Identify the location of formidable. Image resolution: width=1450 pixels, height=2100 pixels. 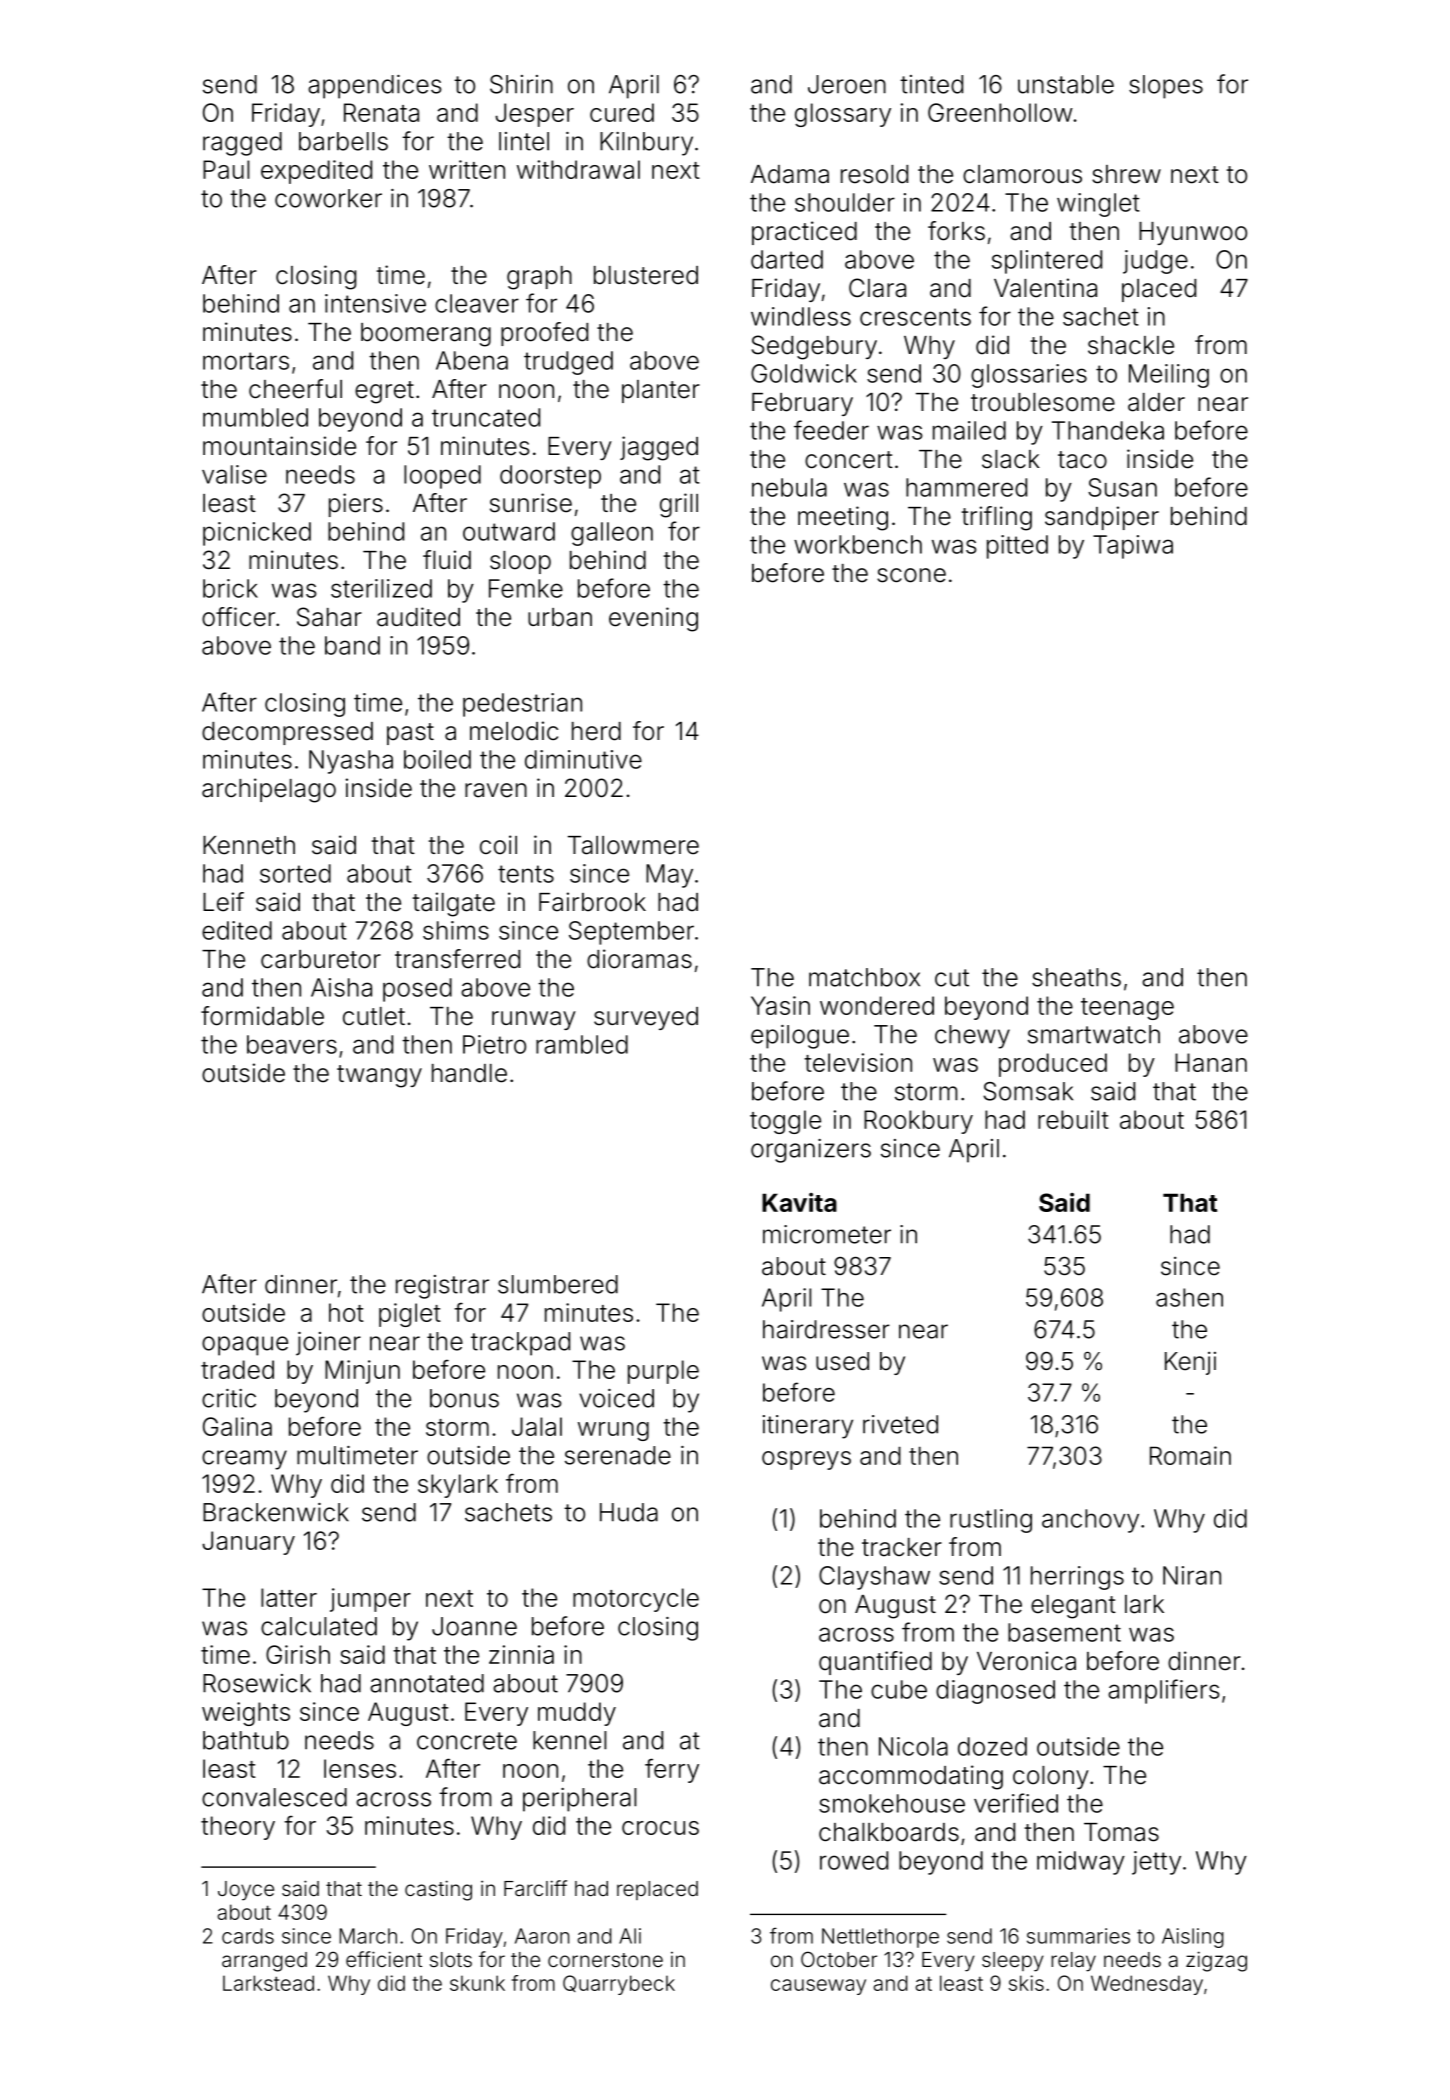
(262, 1016).
